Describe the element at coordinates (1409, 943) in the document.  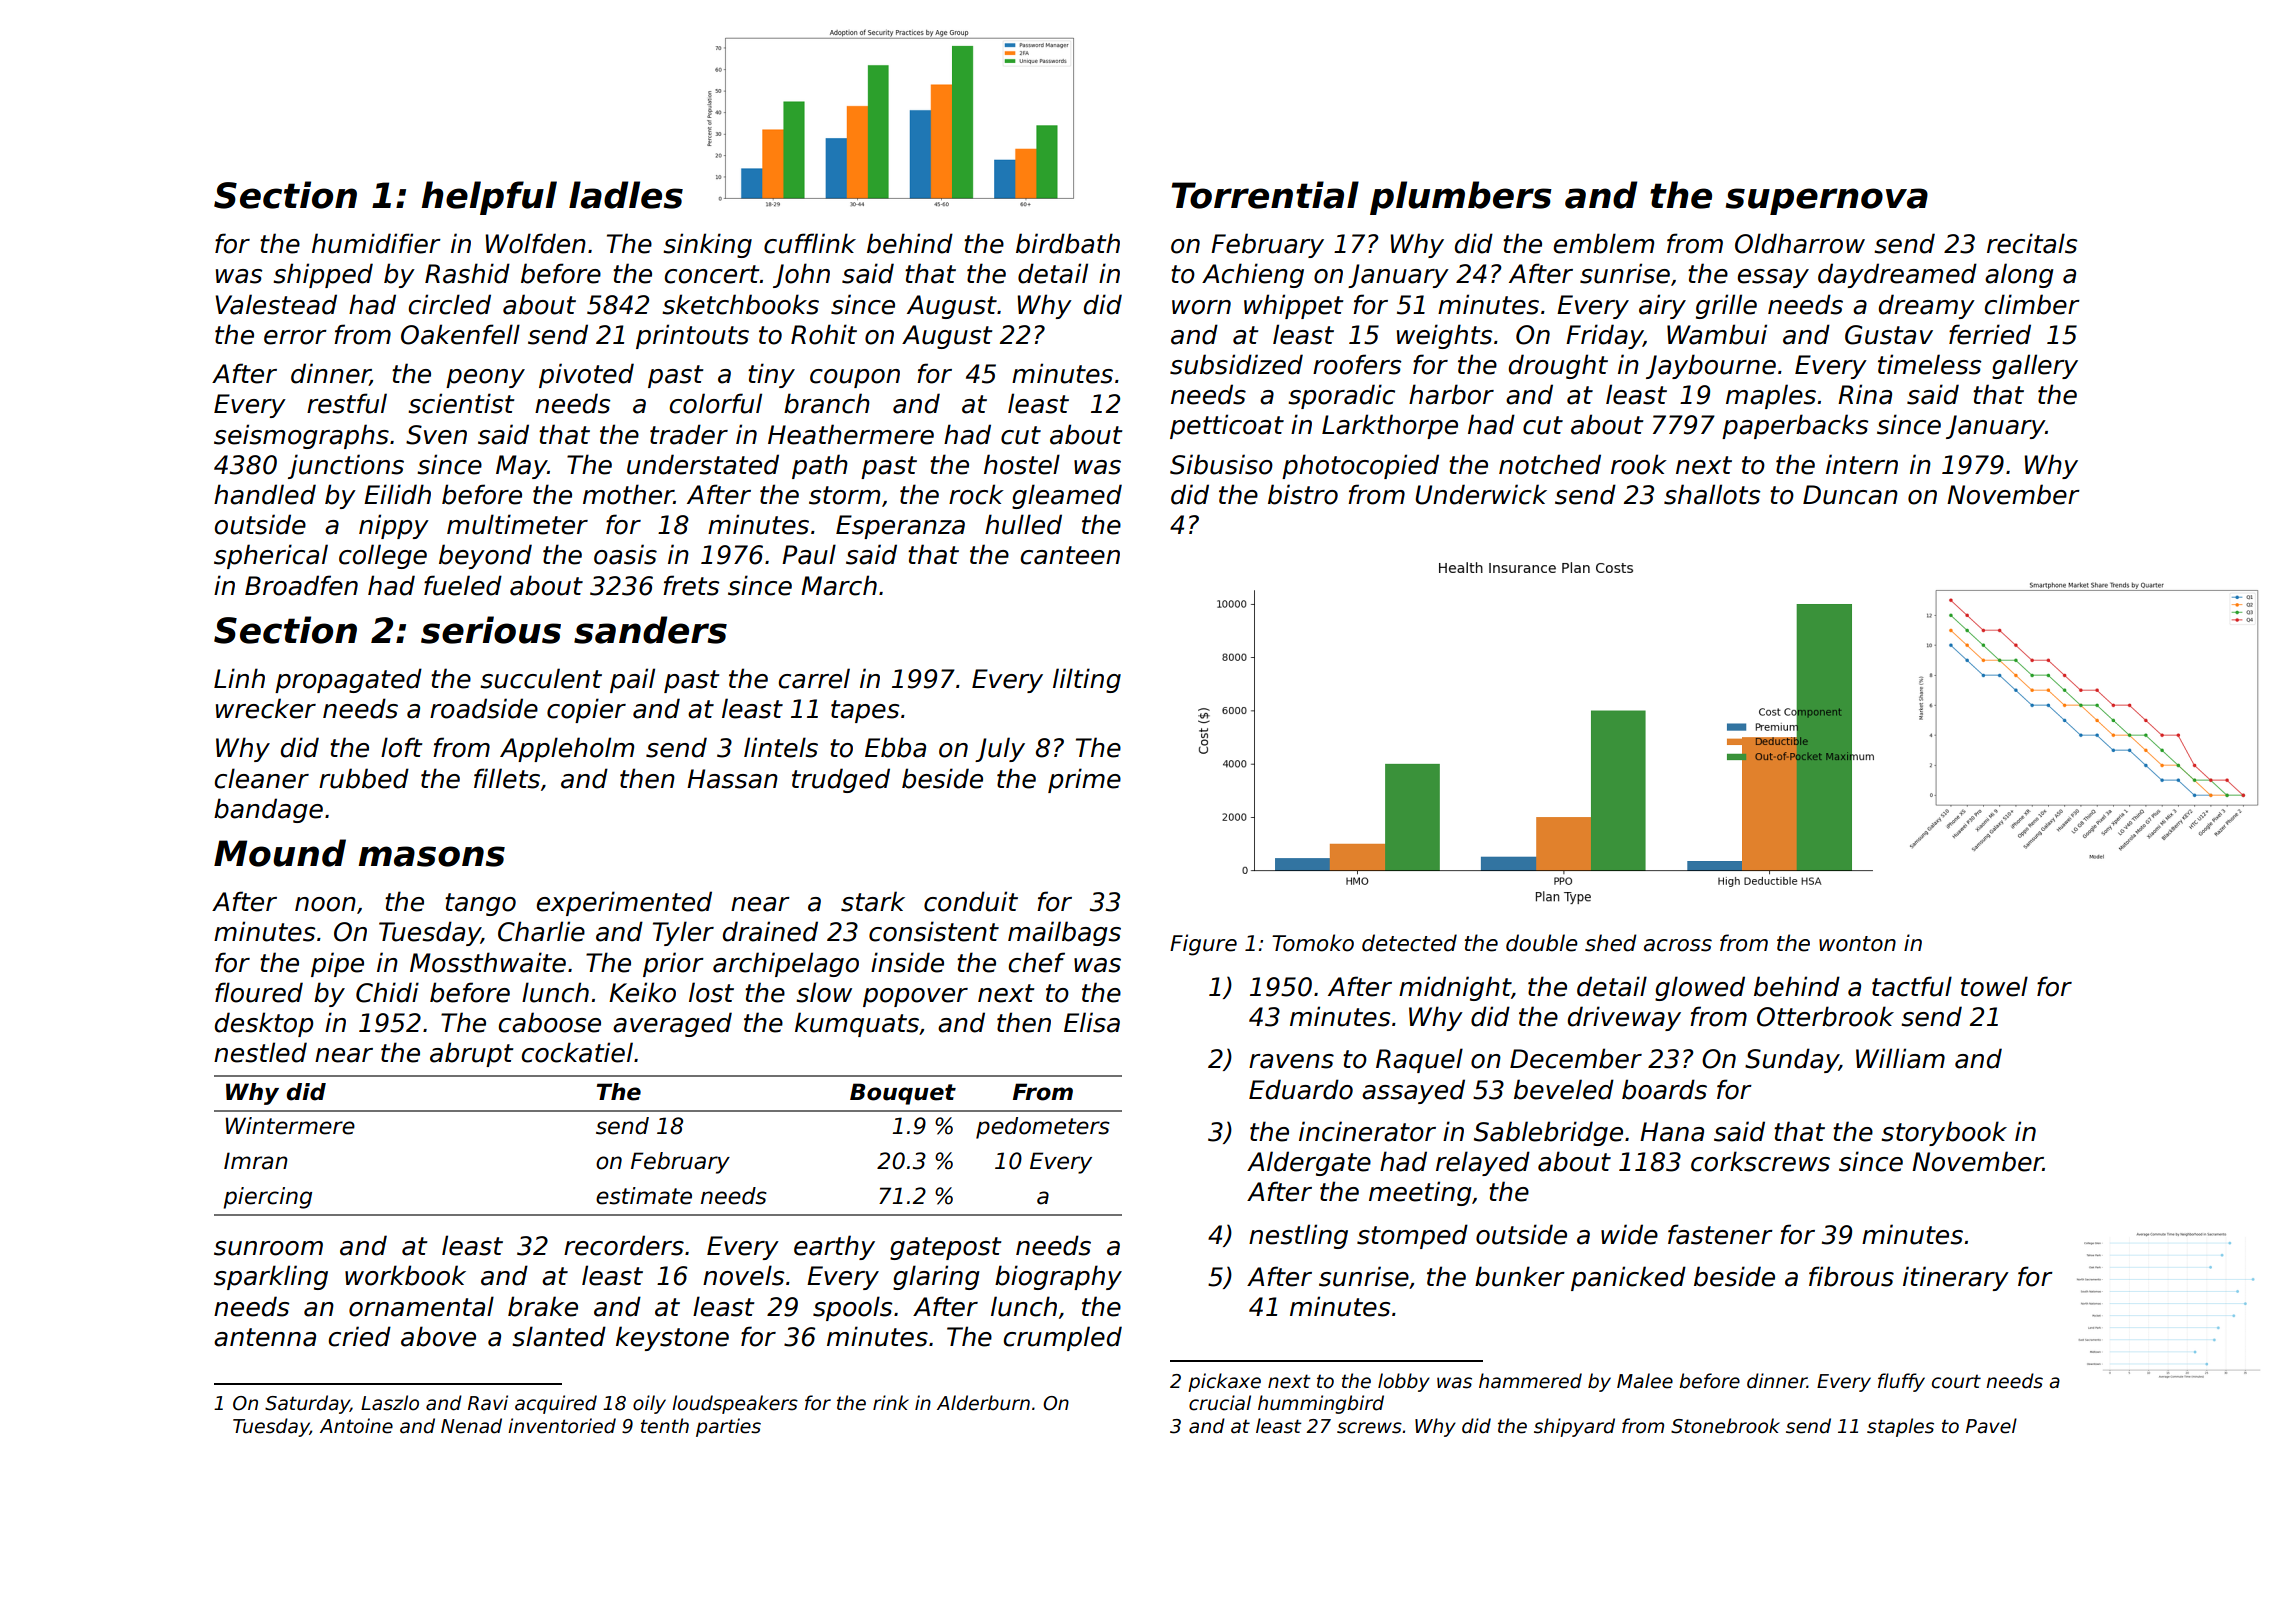
I see `detected` at that location.
